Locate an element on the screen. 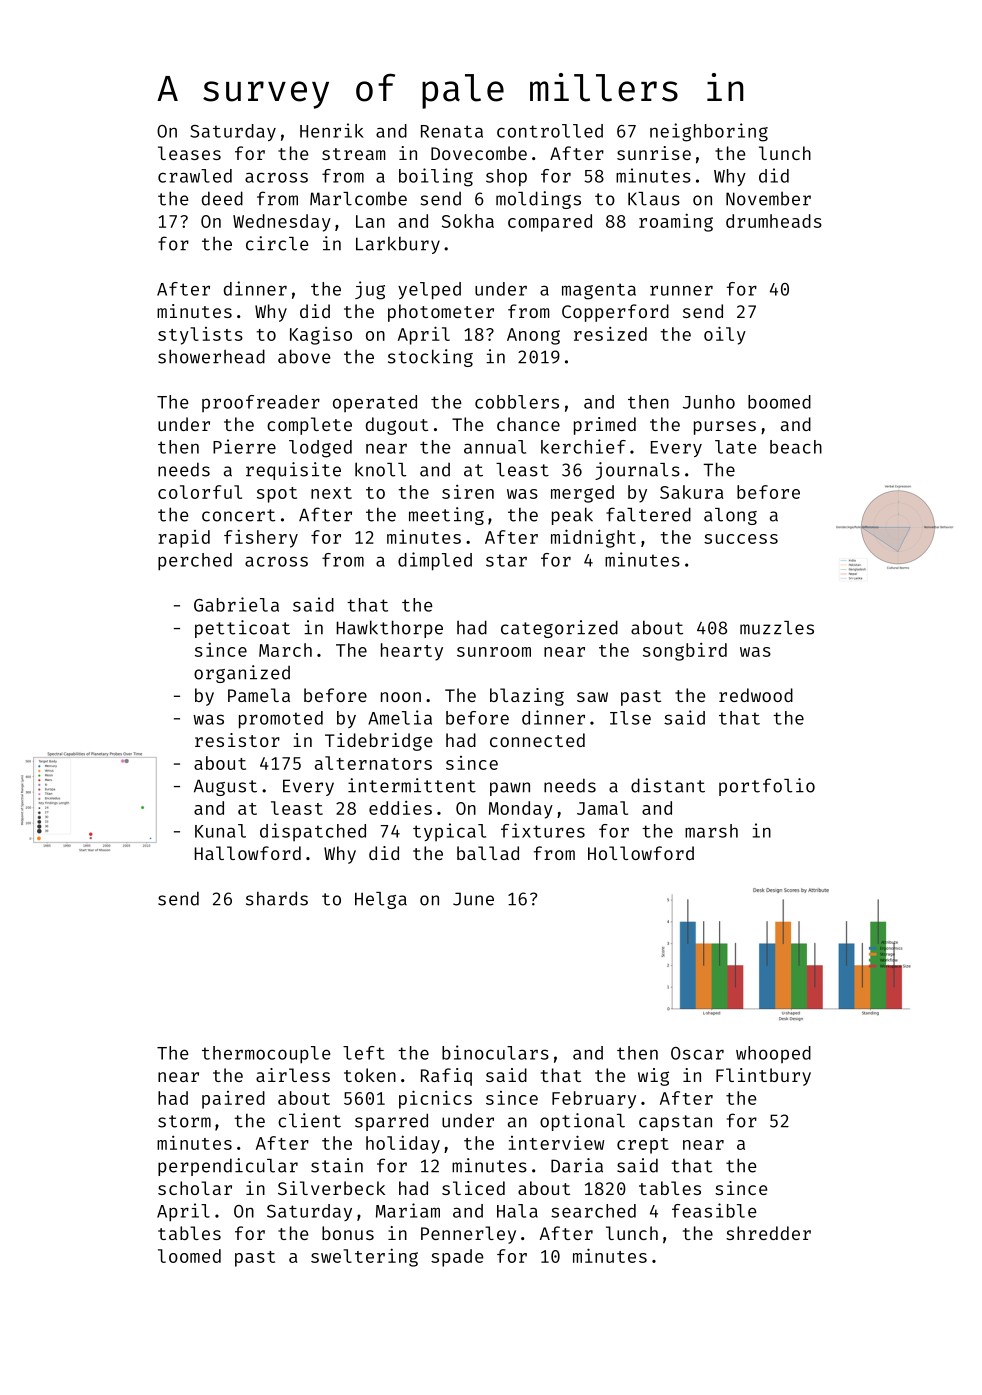  portfolio is located at coordinates (767, 787).
